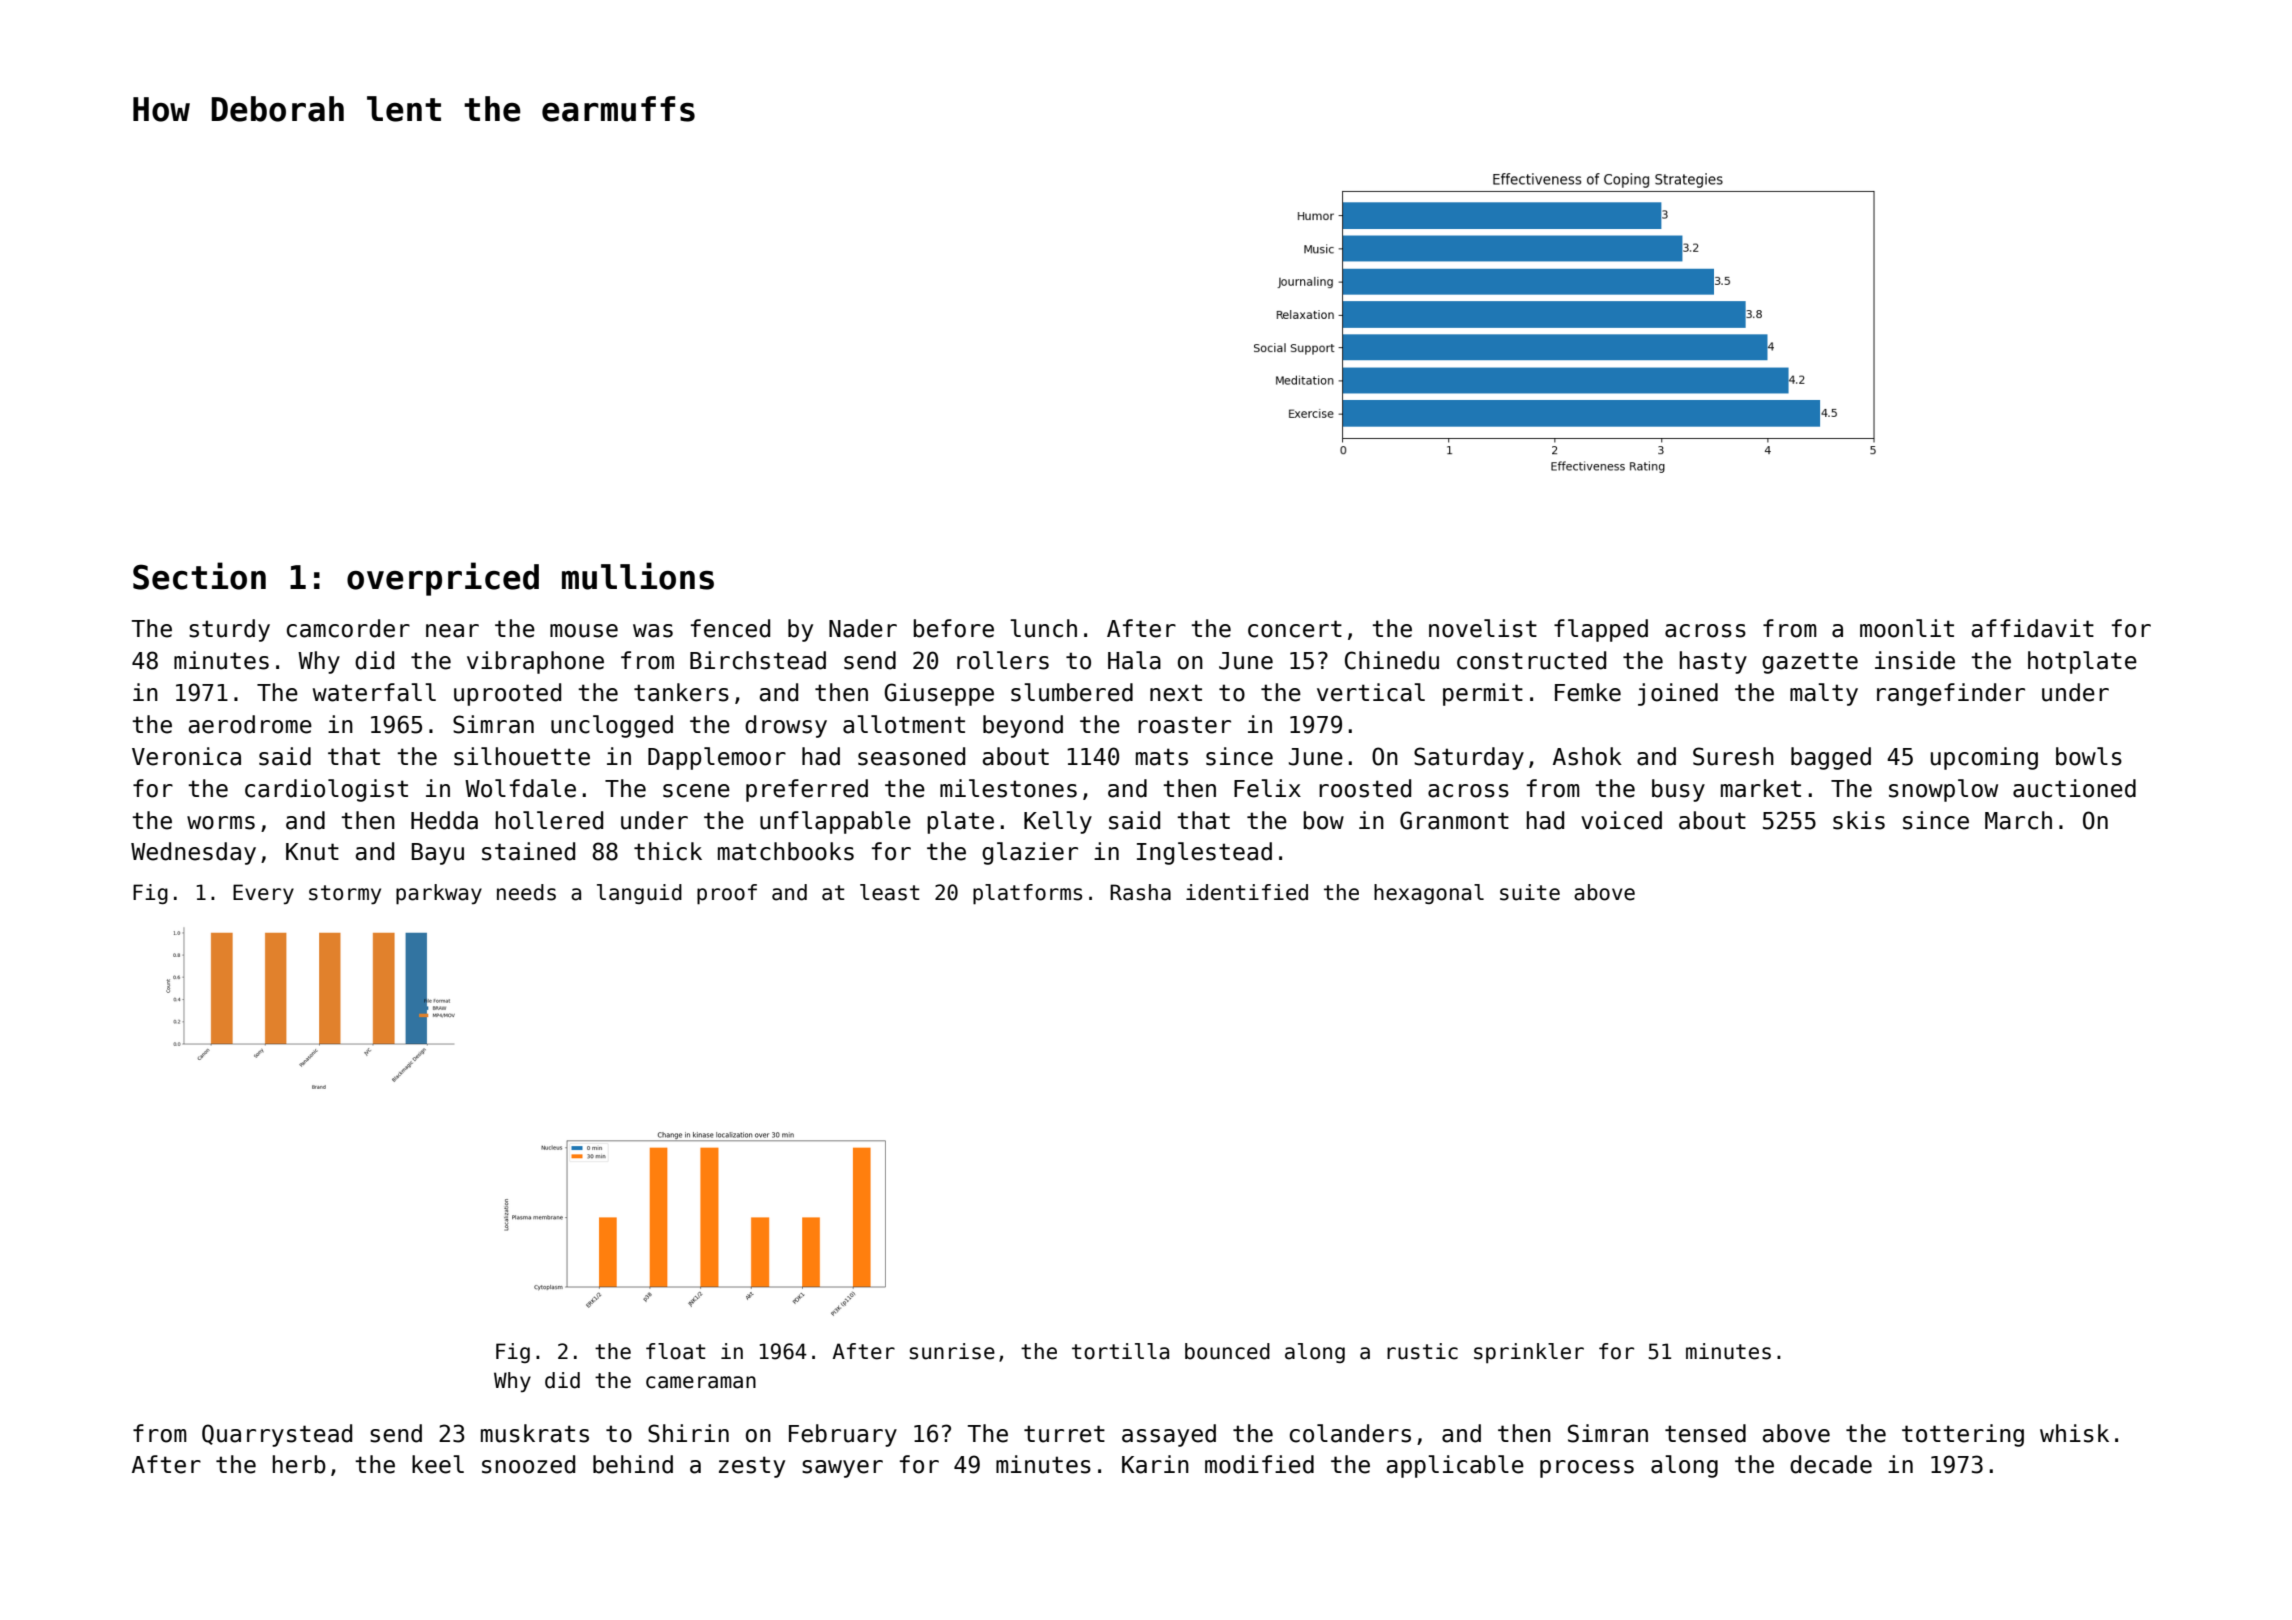  What do you see at coordinates (1204, 853) in the screenshot?
I see `Inglestead` at bounding box center [1204, 853].
